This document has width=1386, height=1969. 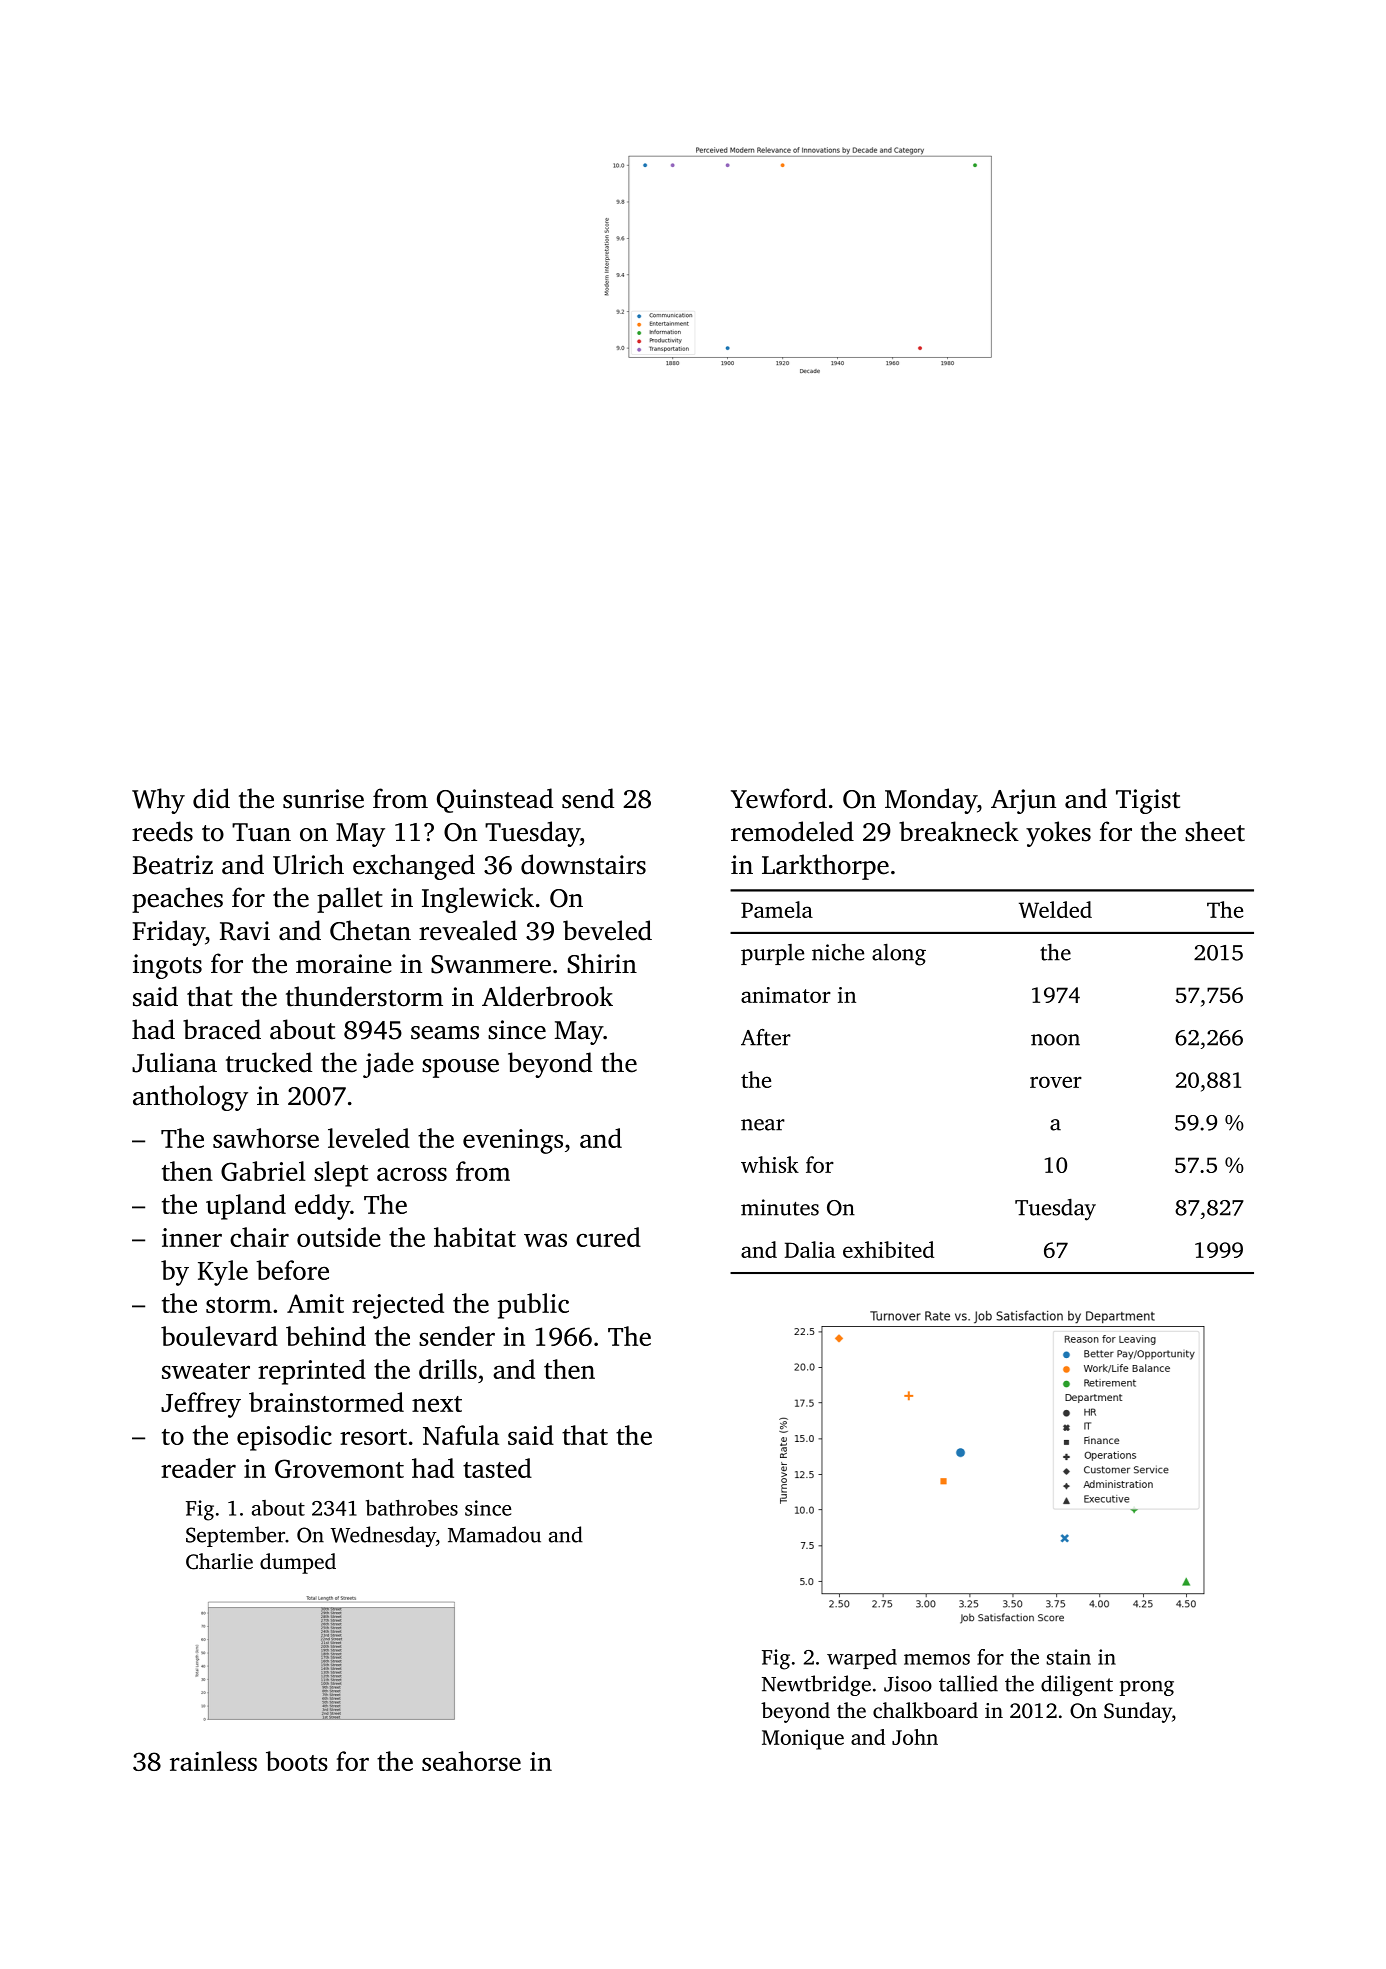 I want to click on prong, so click(x=1146, y=1688).
